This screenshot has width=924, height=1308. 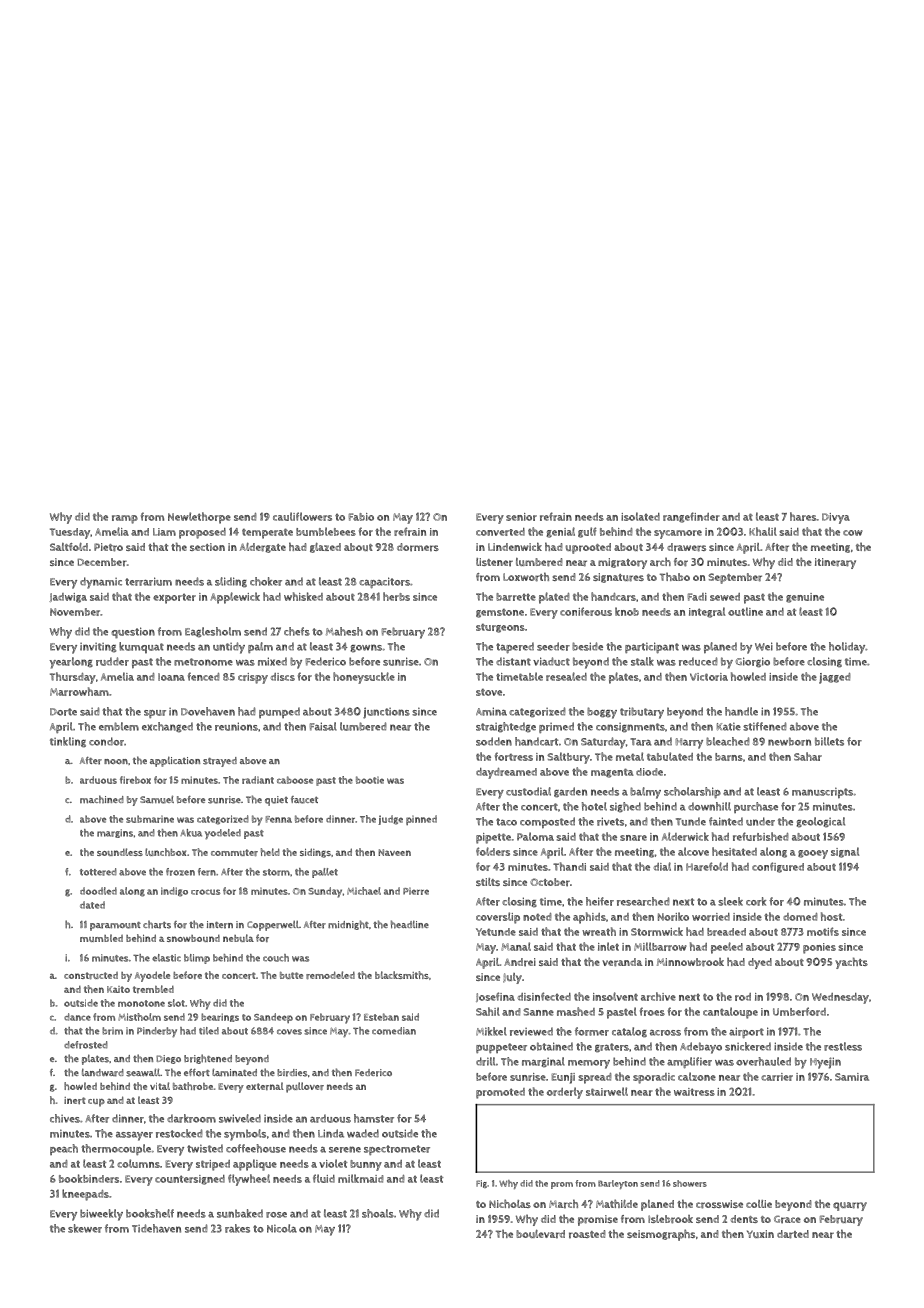 I want to click on monotone, so click(x=141, y=1003).
